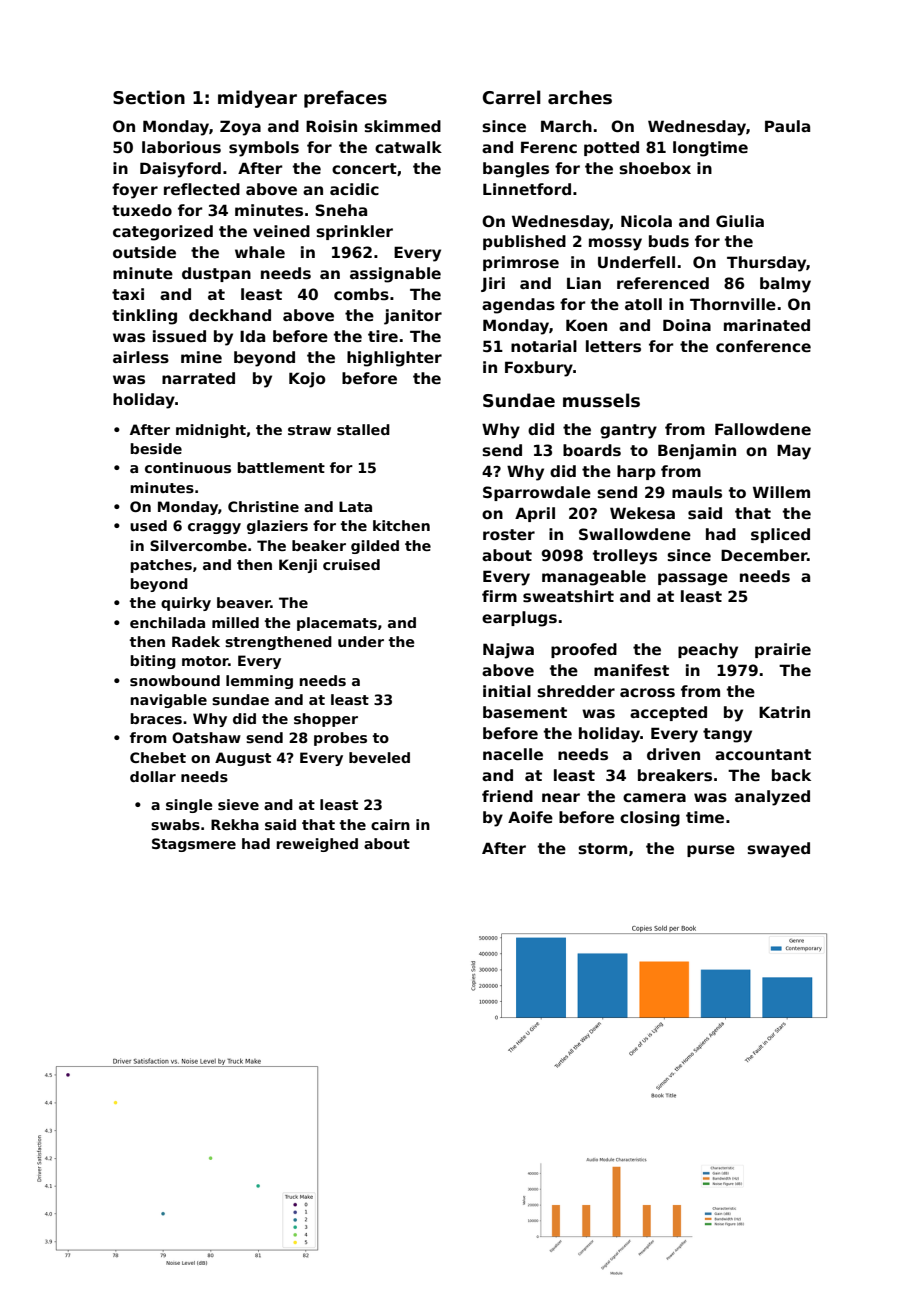 This screenshot has height=1314, width=924. I want to click on Kojo, so click(307, 380).
